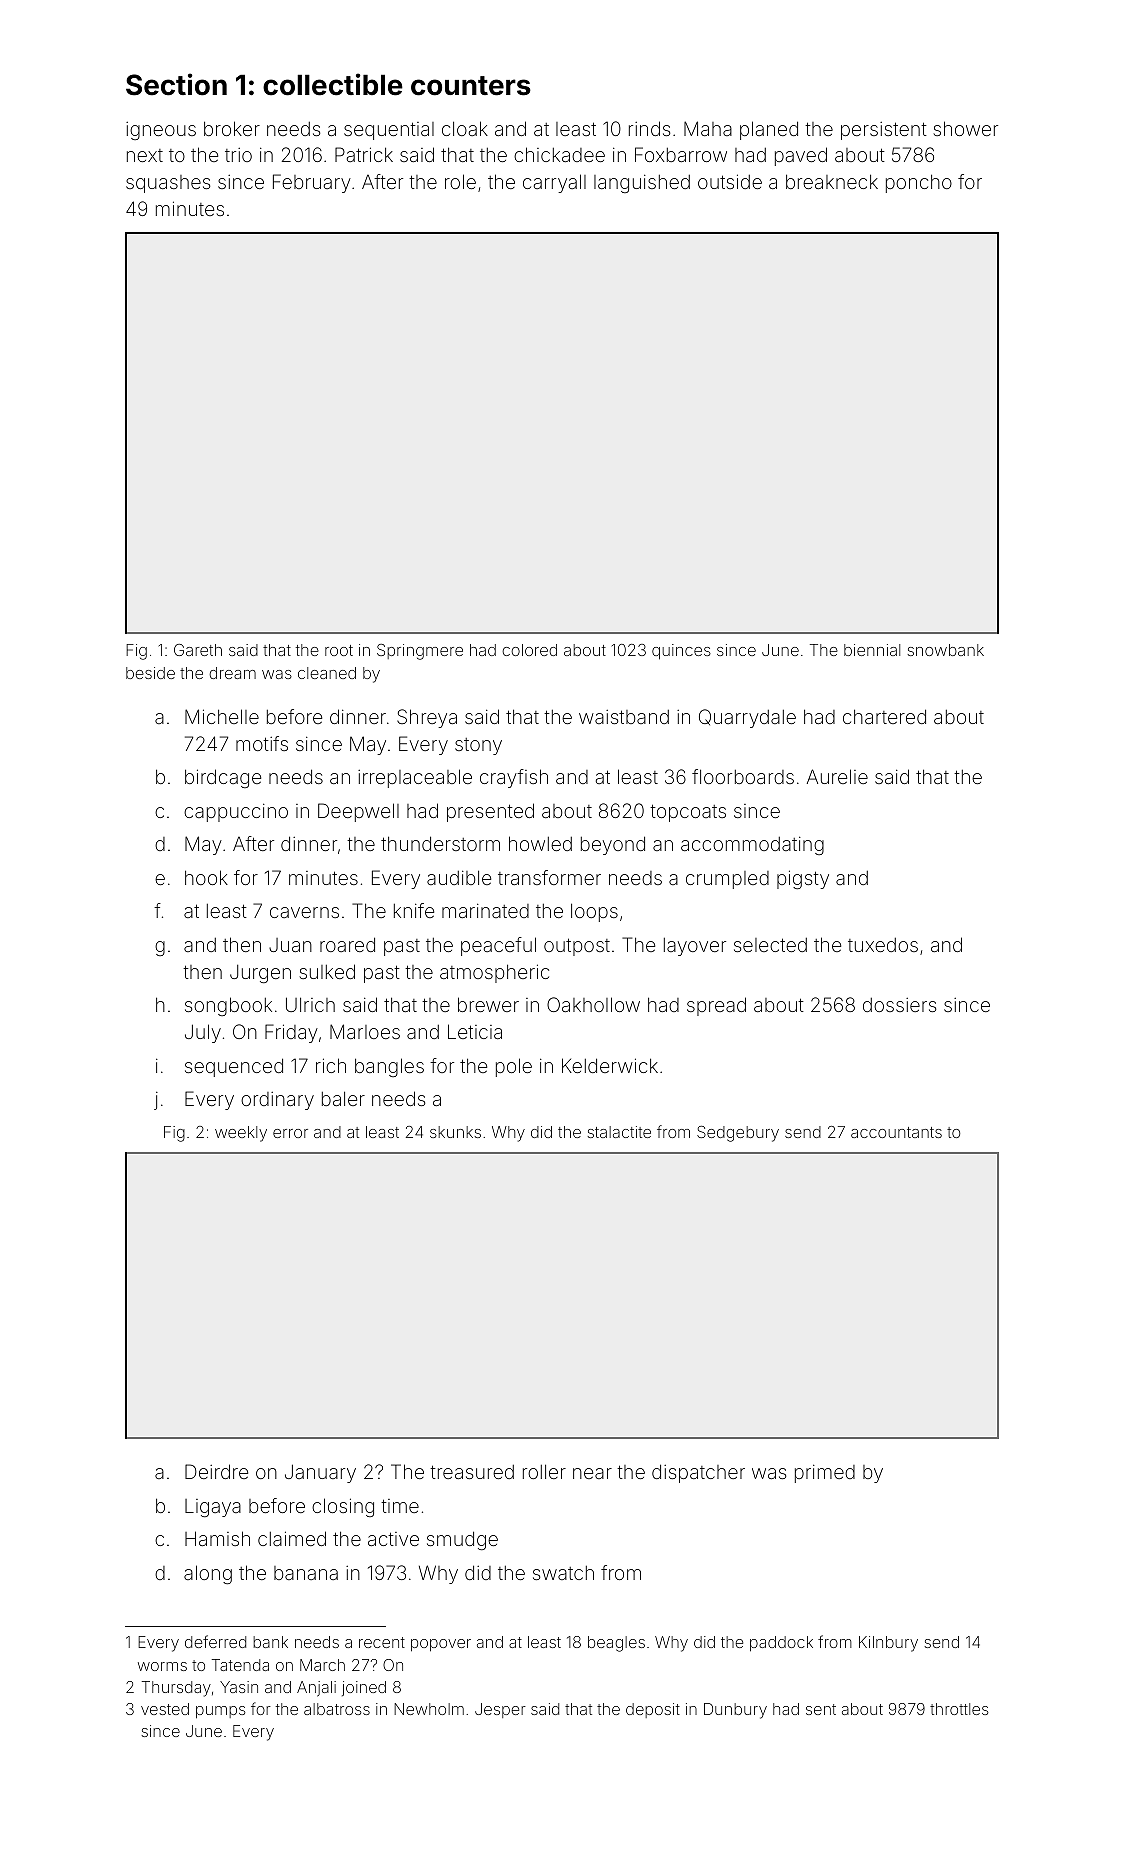  I want to click on outside, so click(730, 181).
